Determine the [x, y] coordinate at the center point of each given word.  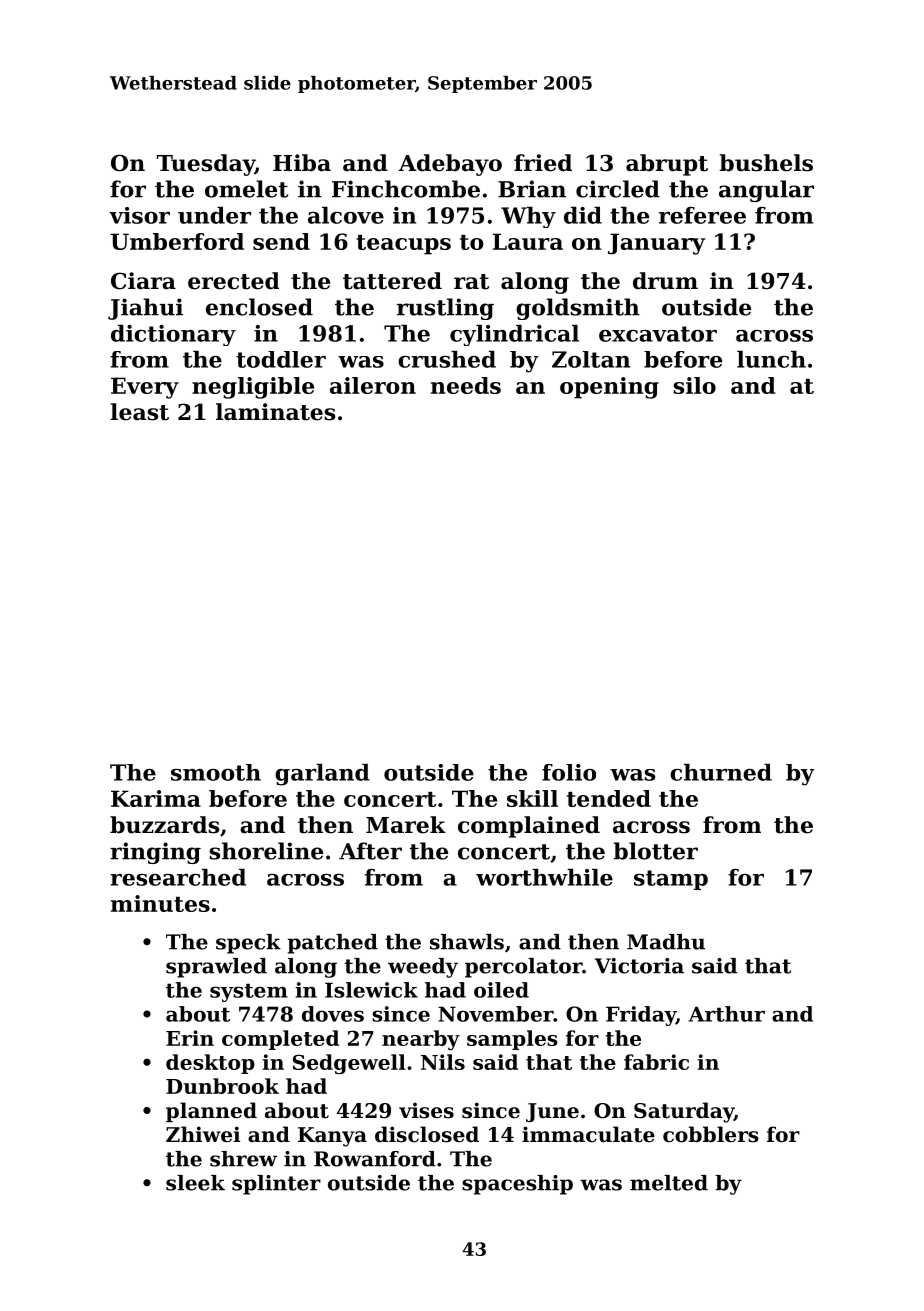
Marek [406, 825]
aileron [373, 385]
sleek [195, 1183]
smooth [216, 772]
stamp [671, 880]
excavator [658, 334]
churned [721, 772]
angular [766, 191]
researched [178, 877]
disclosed [427, 1134]
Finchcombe [406, 189]
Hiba [302, 163]
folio [569, 772]
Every [145, 388]
